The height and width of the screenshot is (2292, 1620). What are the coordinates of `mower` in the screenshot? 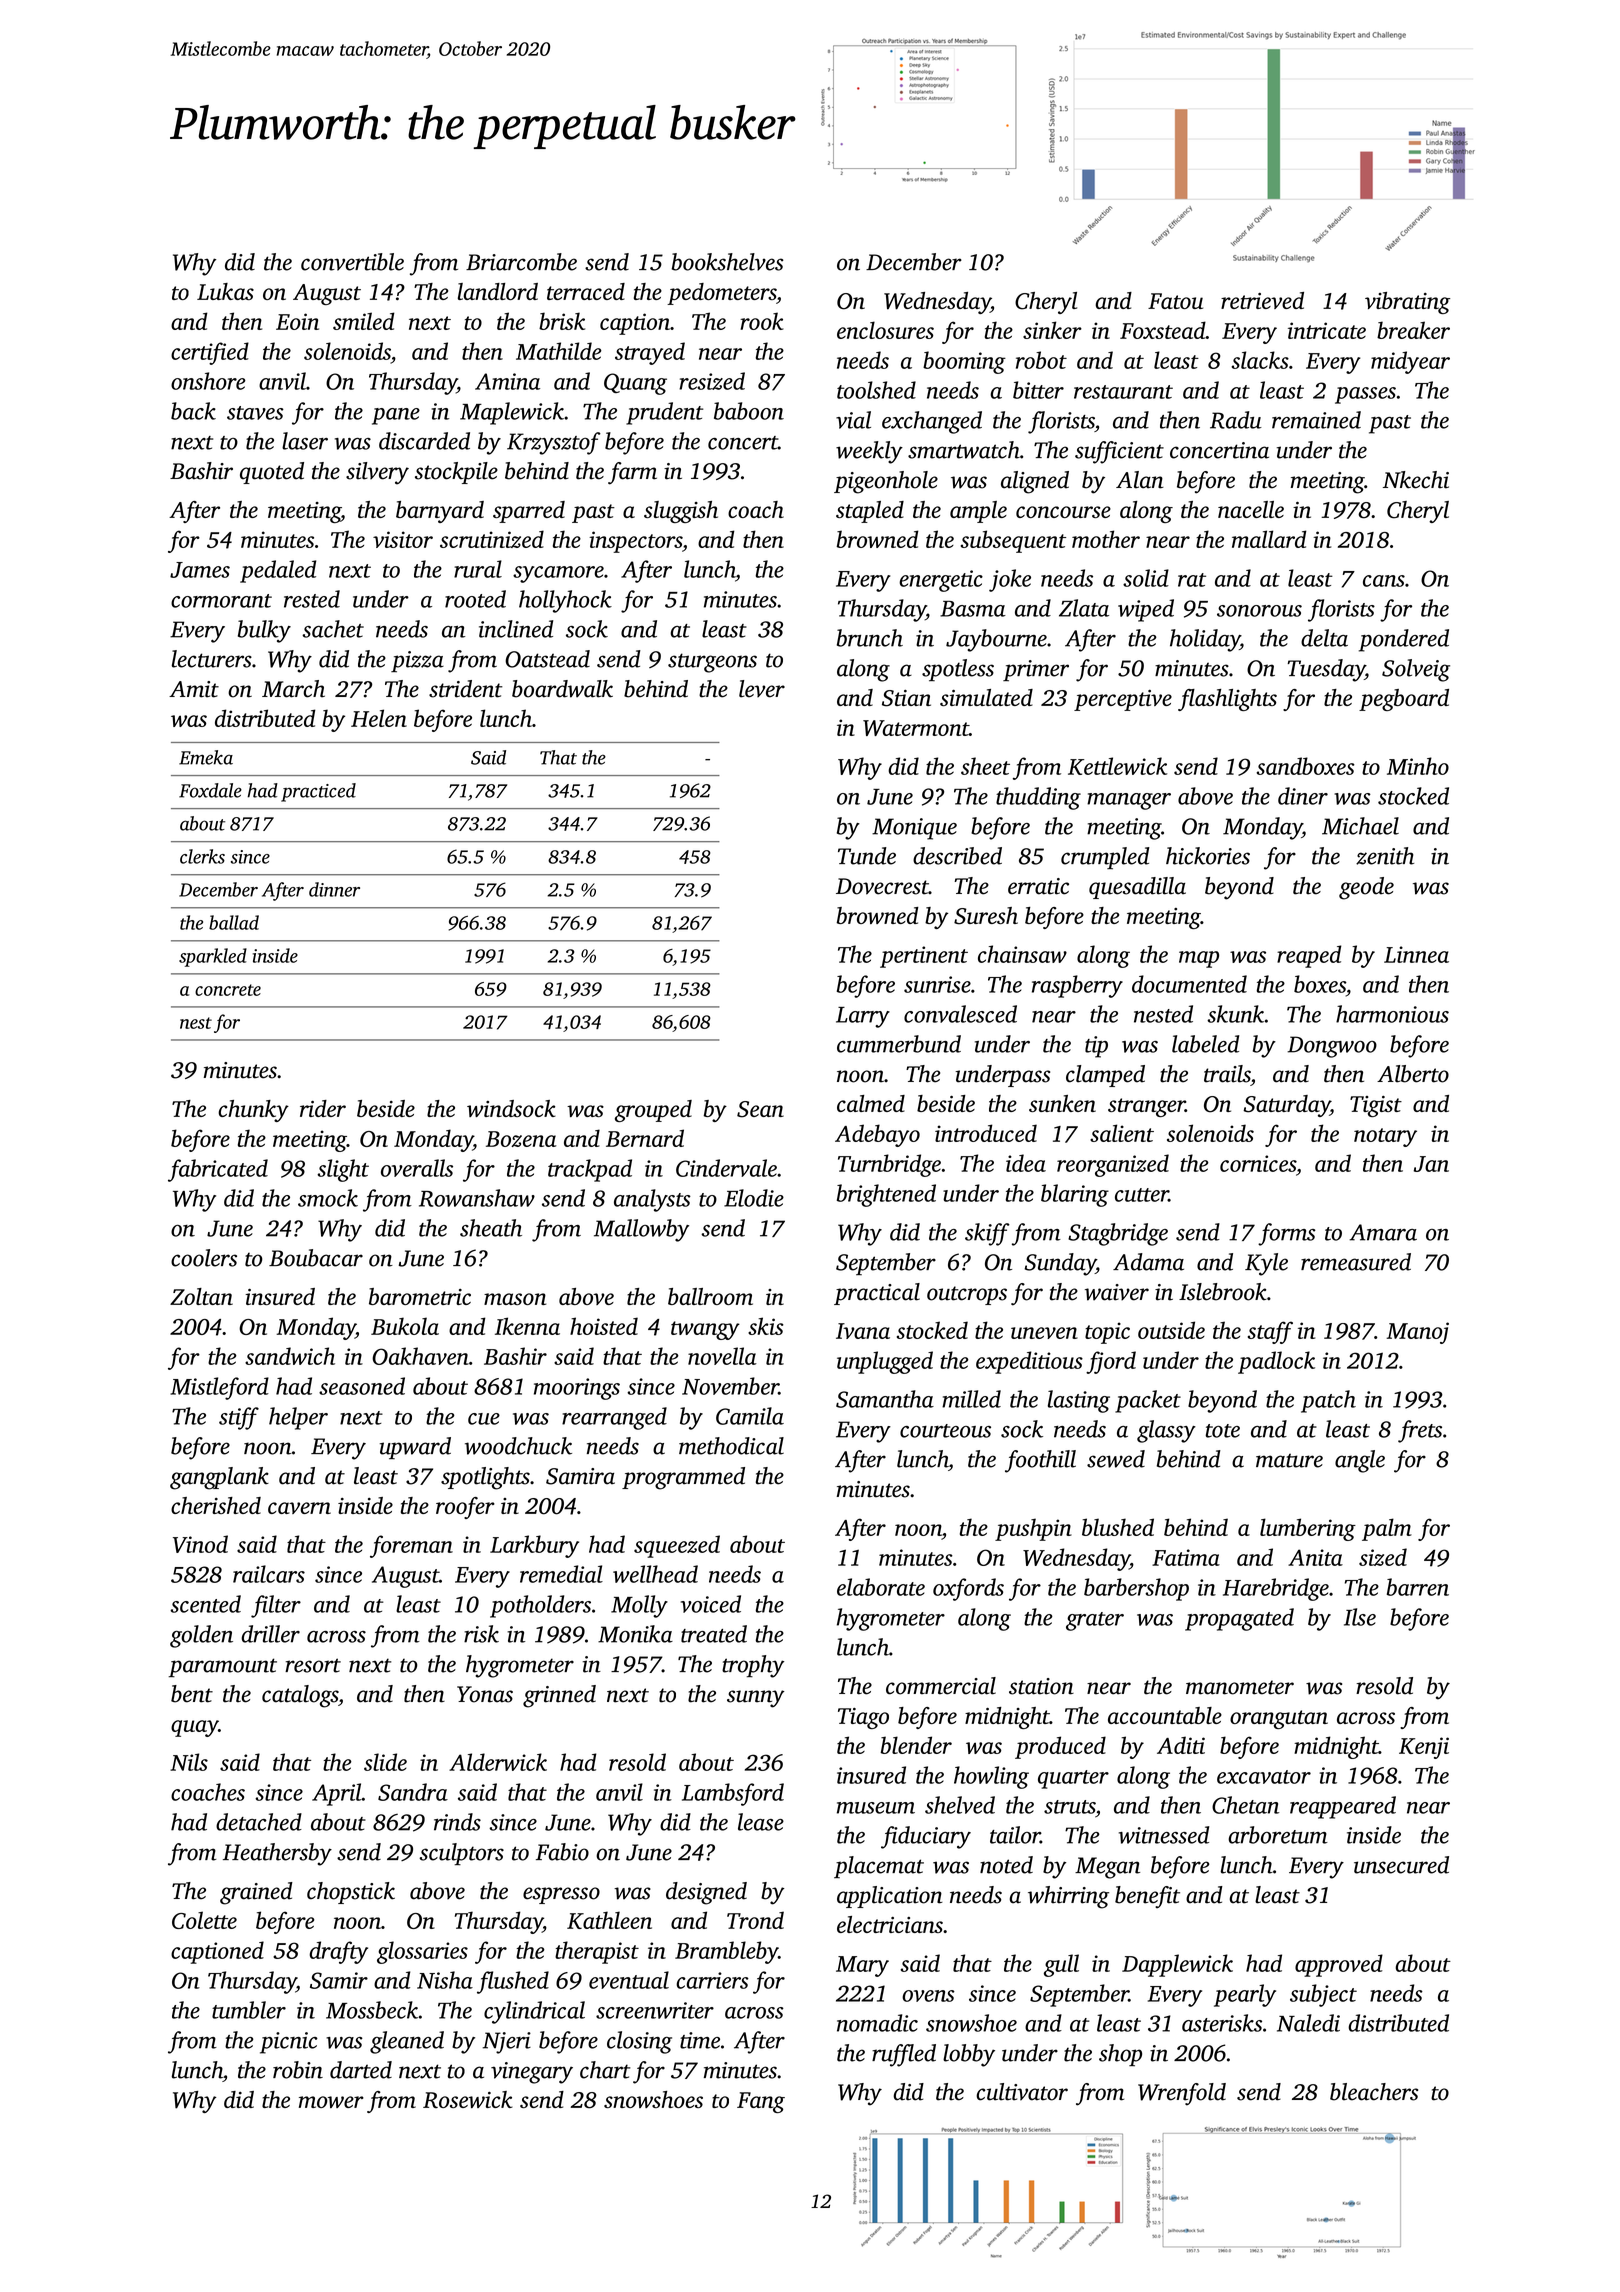 It's located at (331, 2102).
